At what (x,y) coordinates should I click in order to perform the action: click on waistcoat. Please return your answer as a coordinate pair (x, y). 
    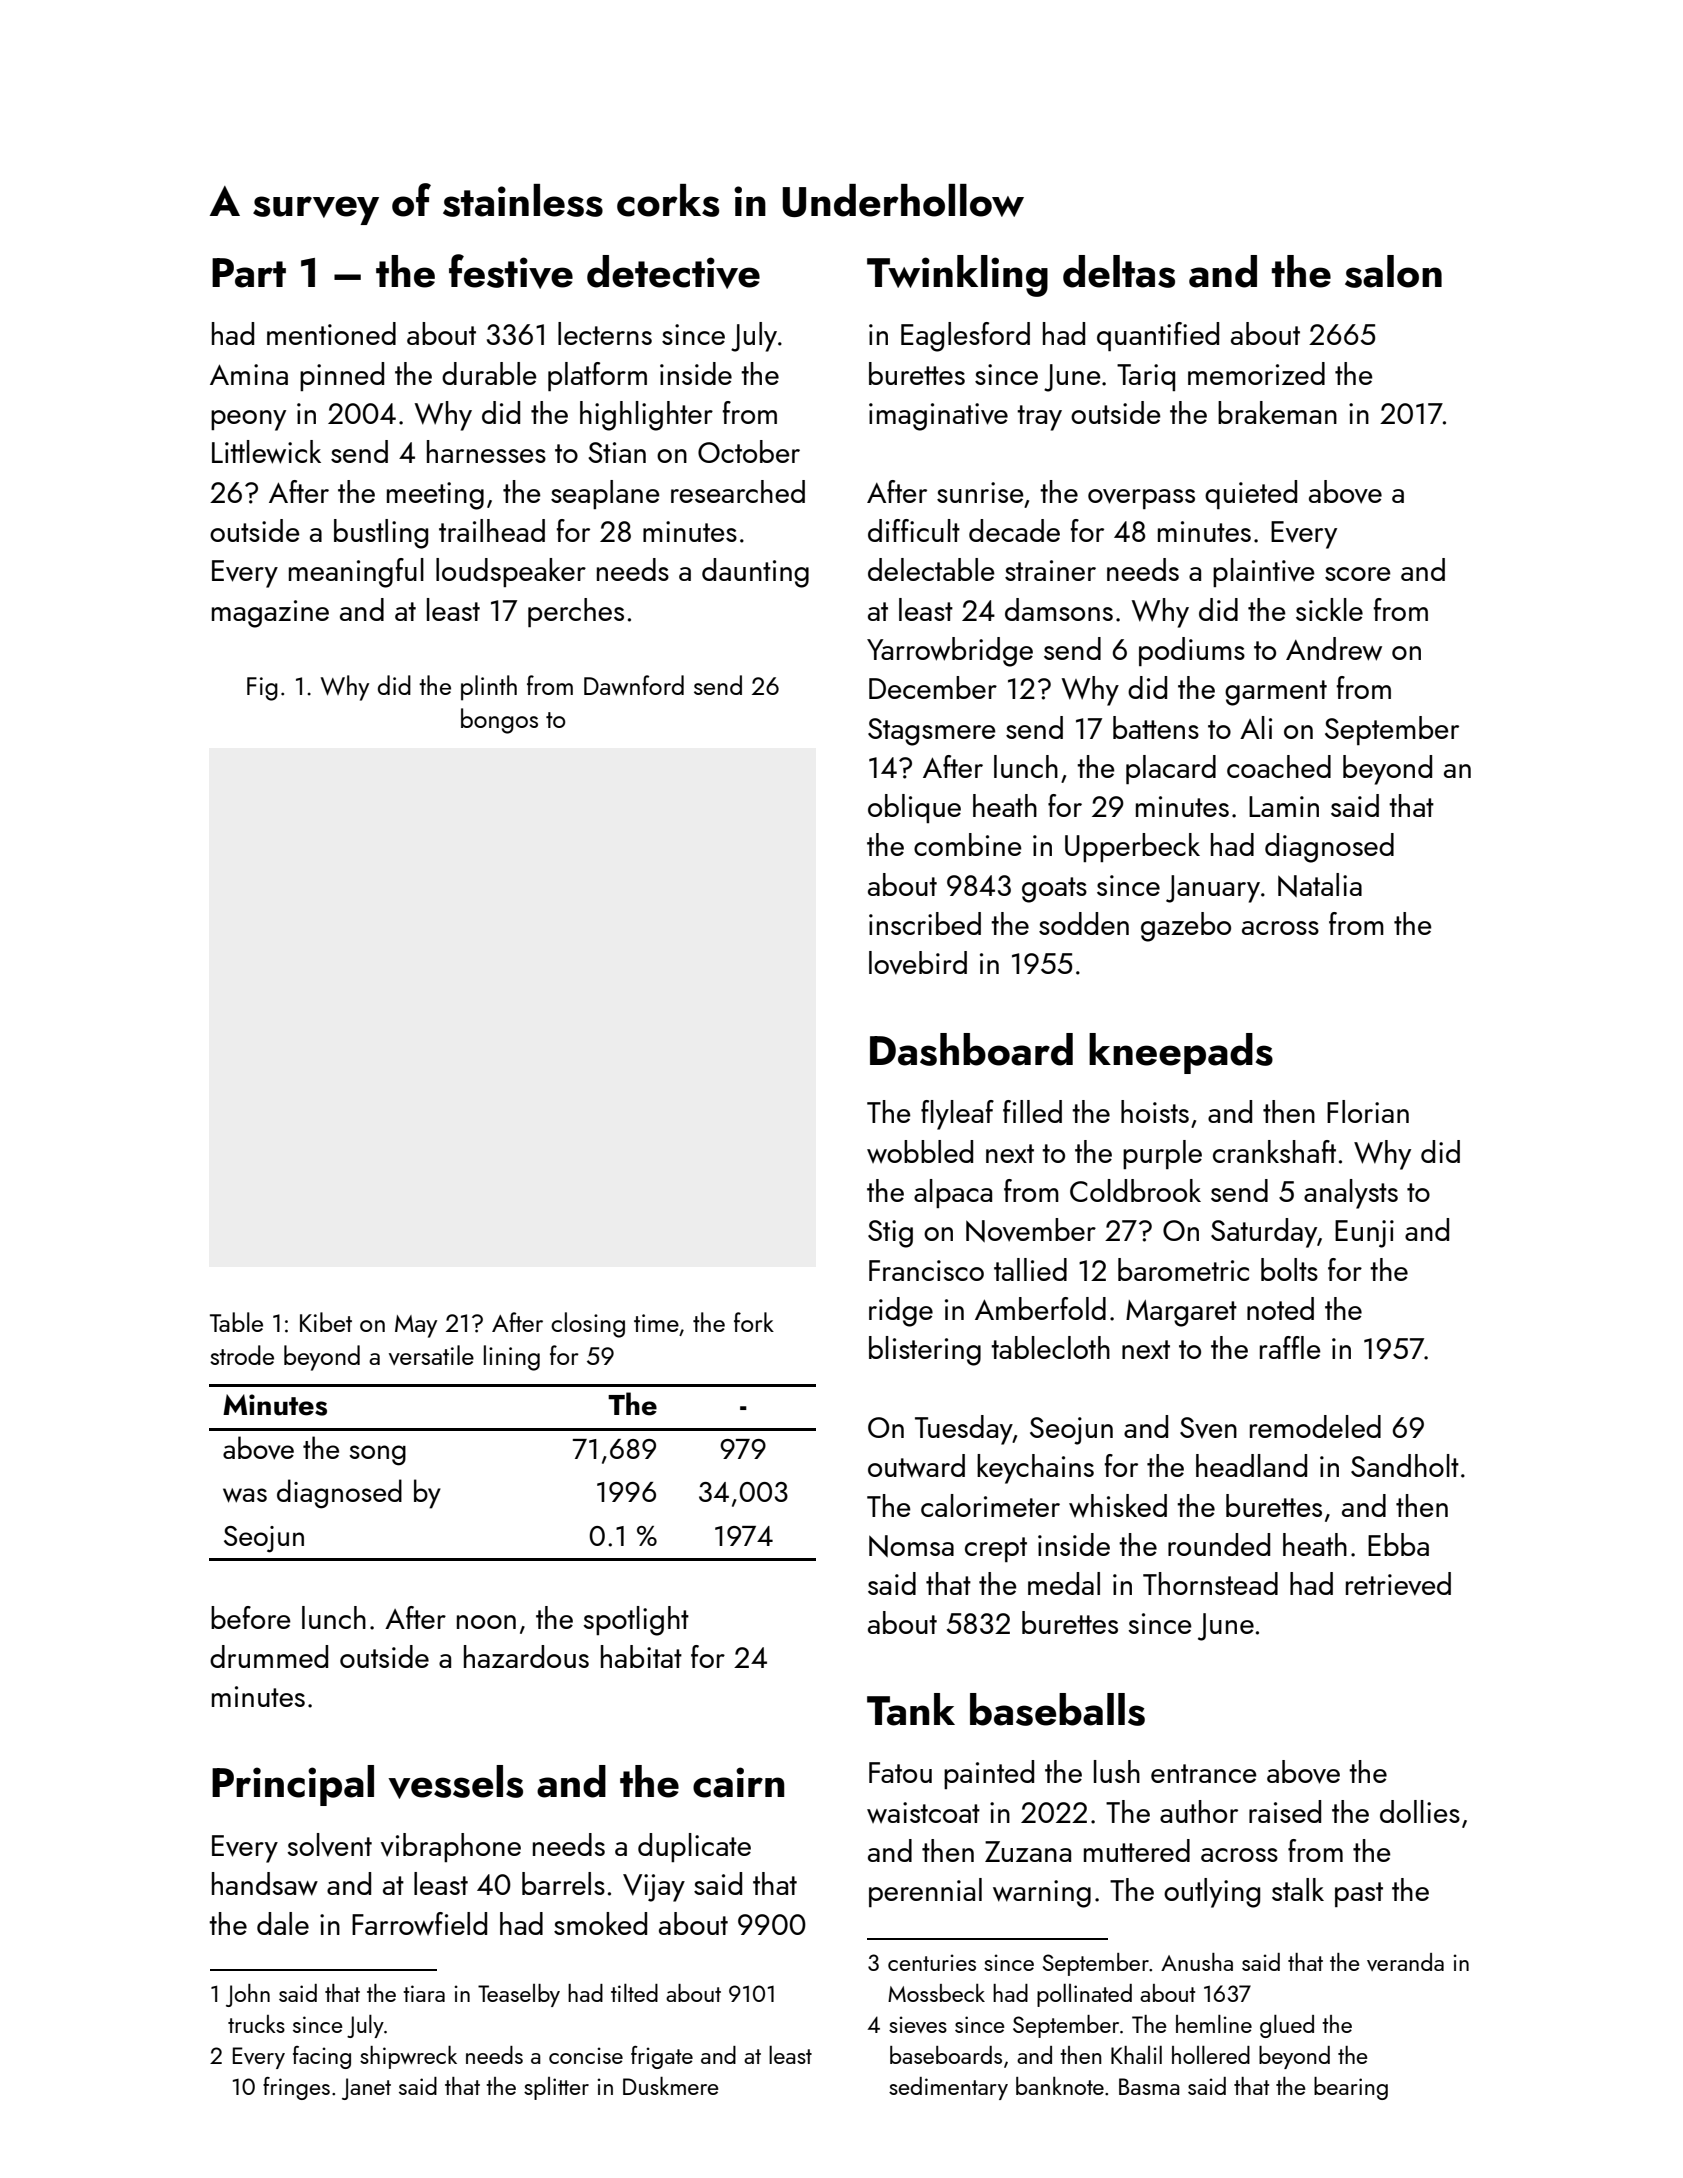
    Looking at the image, I should click on (923, 1812).
